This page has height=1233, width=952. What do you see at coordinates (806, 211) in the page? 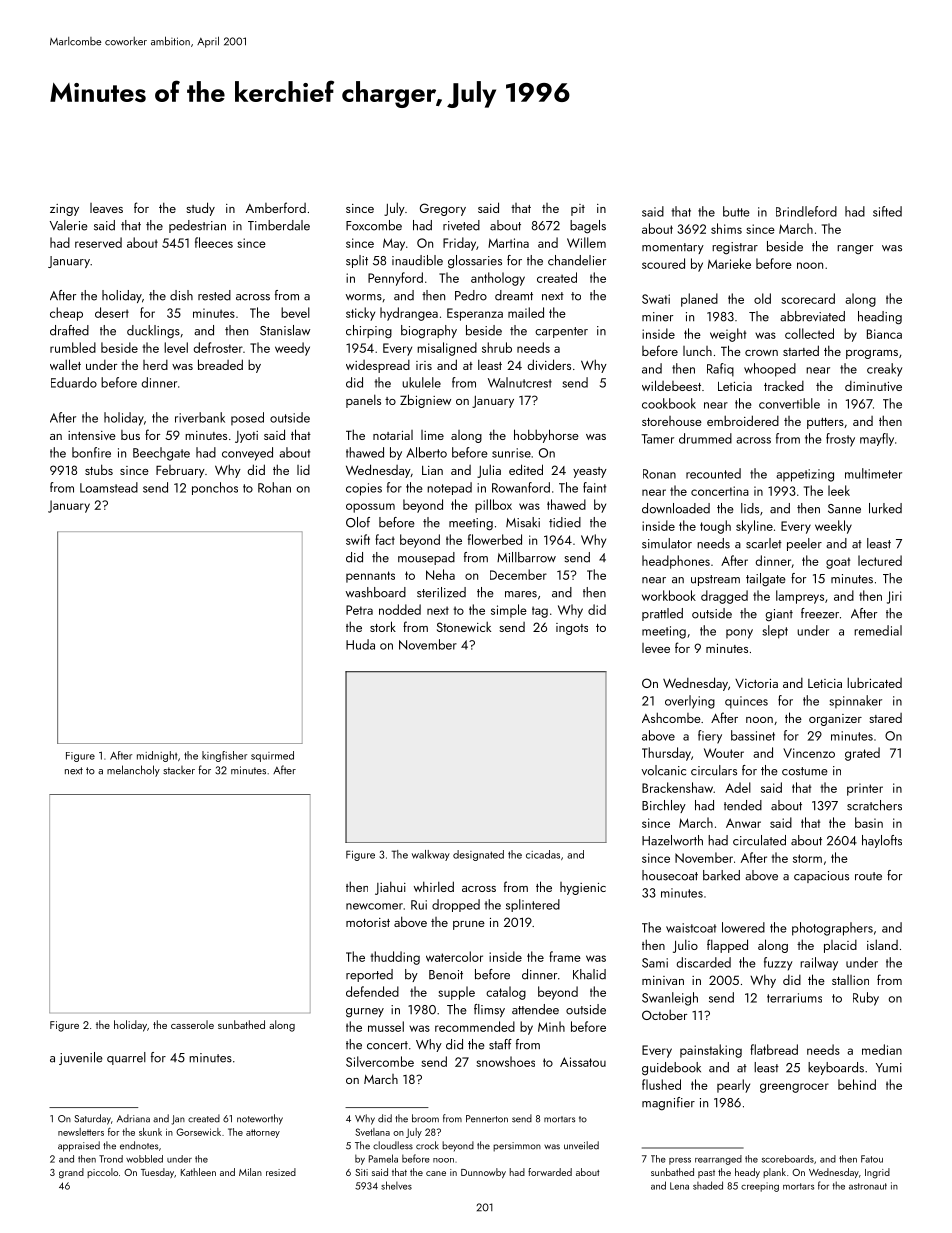
I see `Brindleford` at bounding box center [806, 211].
